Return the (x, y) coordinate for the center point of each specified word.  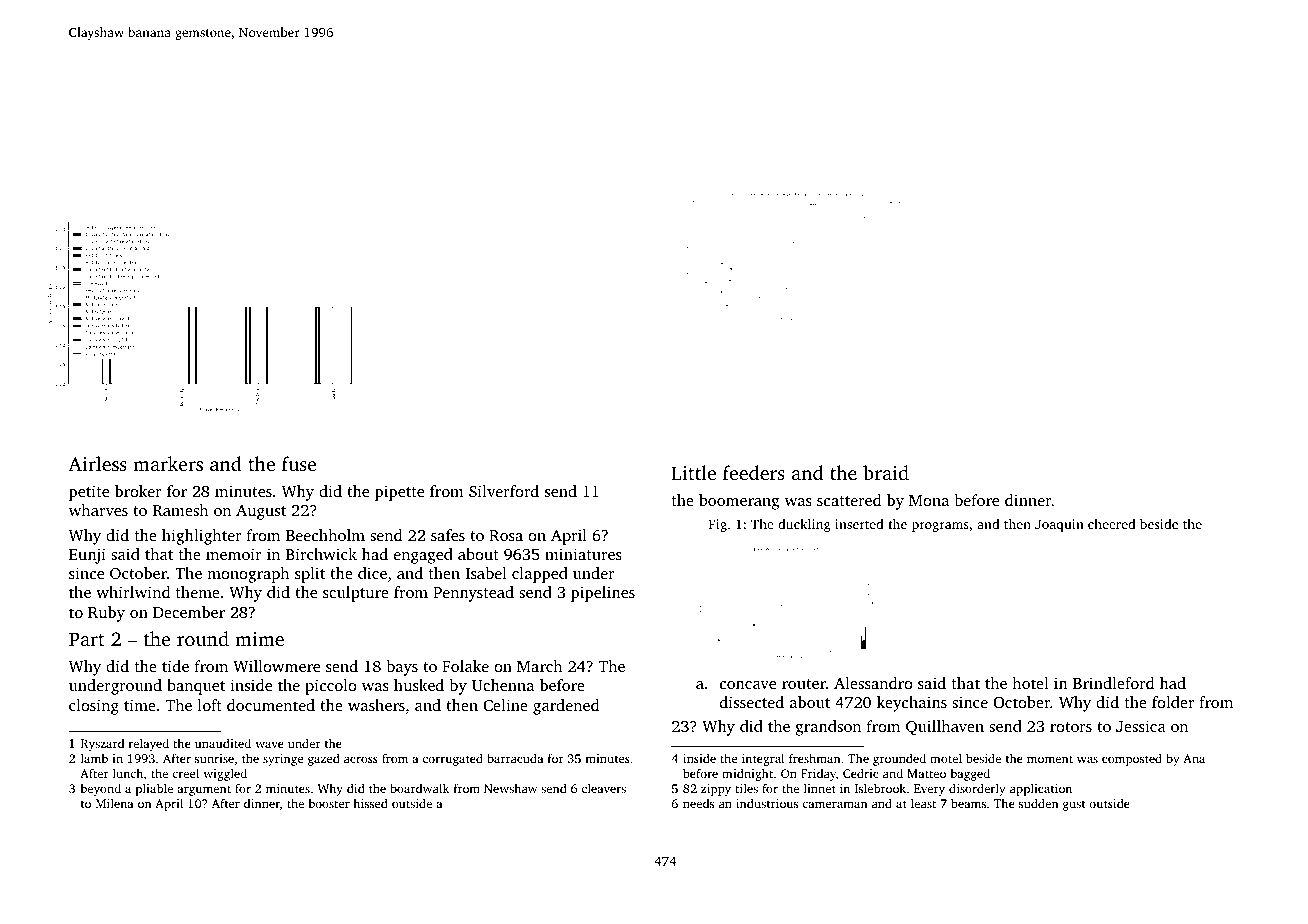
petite (89, 493)
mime (259, 639)
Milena (115, 803)
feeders (754, 472)
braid (886, 472)
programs (940, 527)
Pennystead (473, 594)
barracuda (515, 758)
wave (269, 744)
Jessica (1141, 726)
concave (748, 685)
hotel (1030, 683)
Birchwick (321, 554)
